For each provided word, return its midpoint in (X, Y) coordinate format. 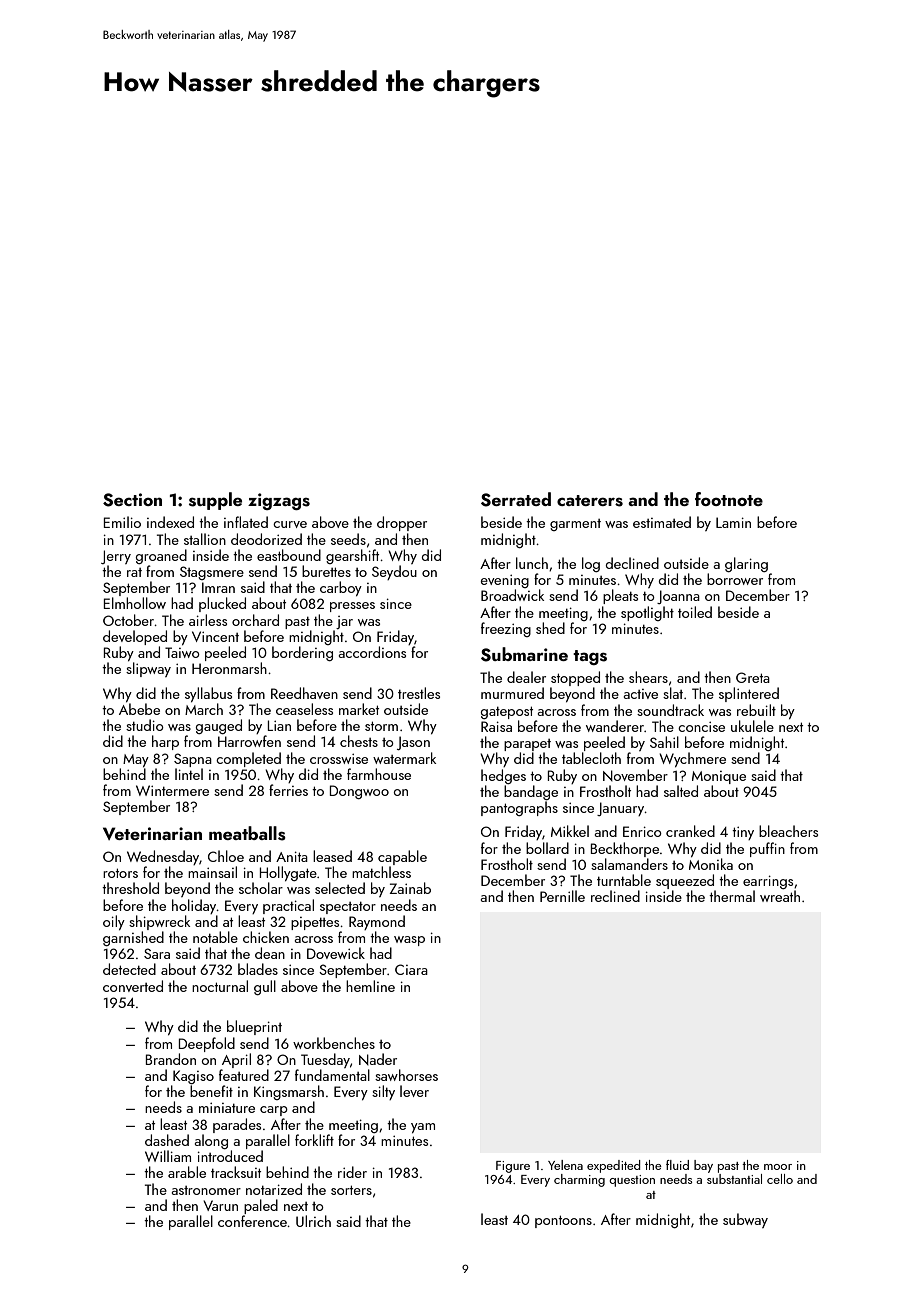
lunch (532, 563)
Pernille (562, 896)
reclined (615, 896)
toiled (695, 612)
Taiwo (182, 652)
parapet (527, 745)
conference (252, 1221)
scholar (261, 888)
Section (132, 500)
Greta (753, 677)
